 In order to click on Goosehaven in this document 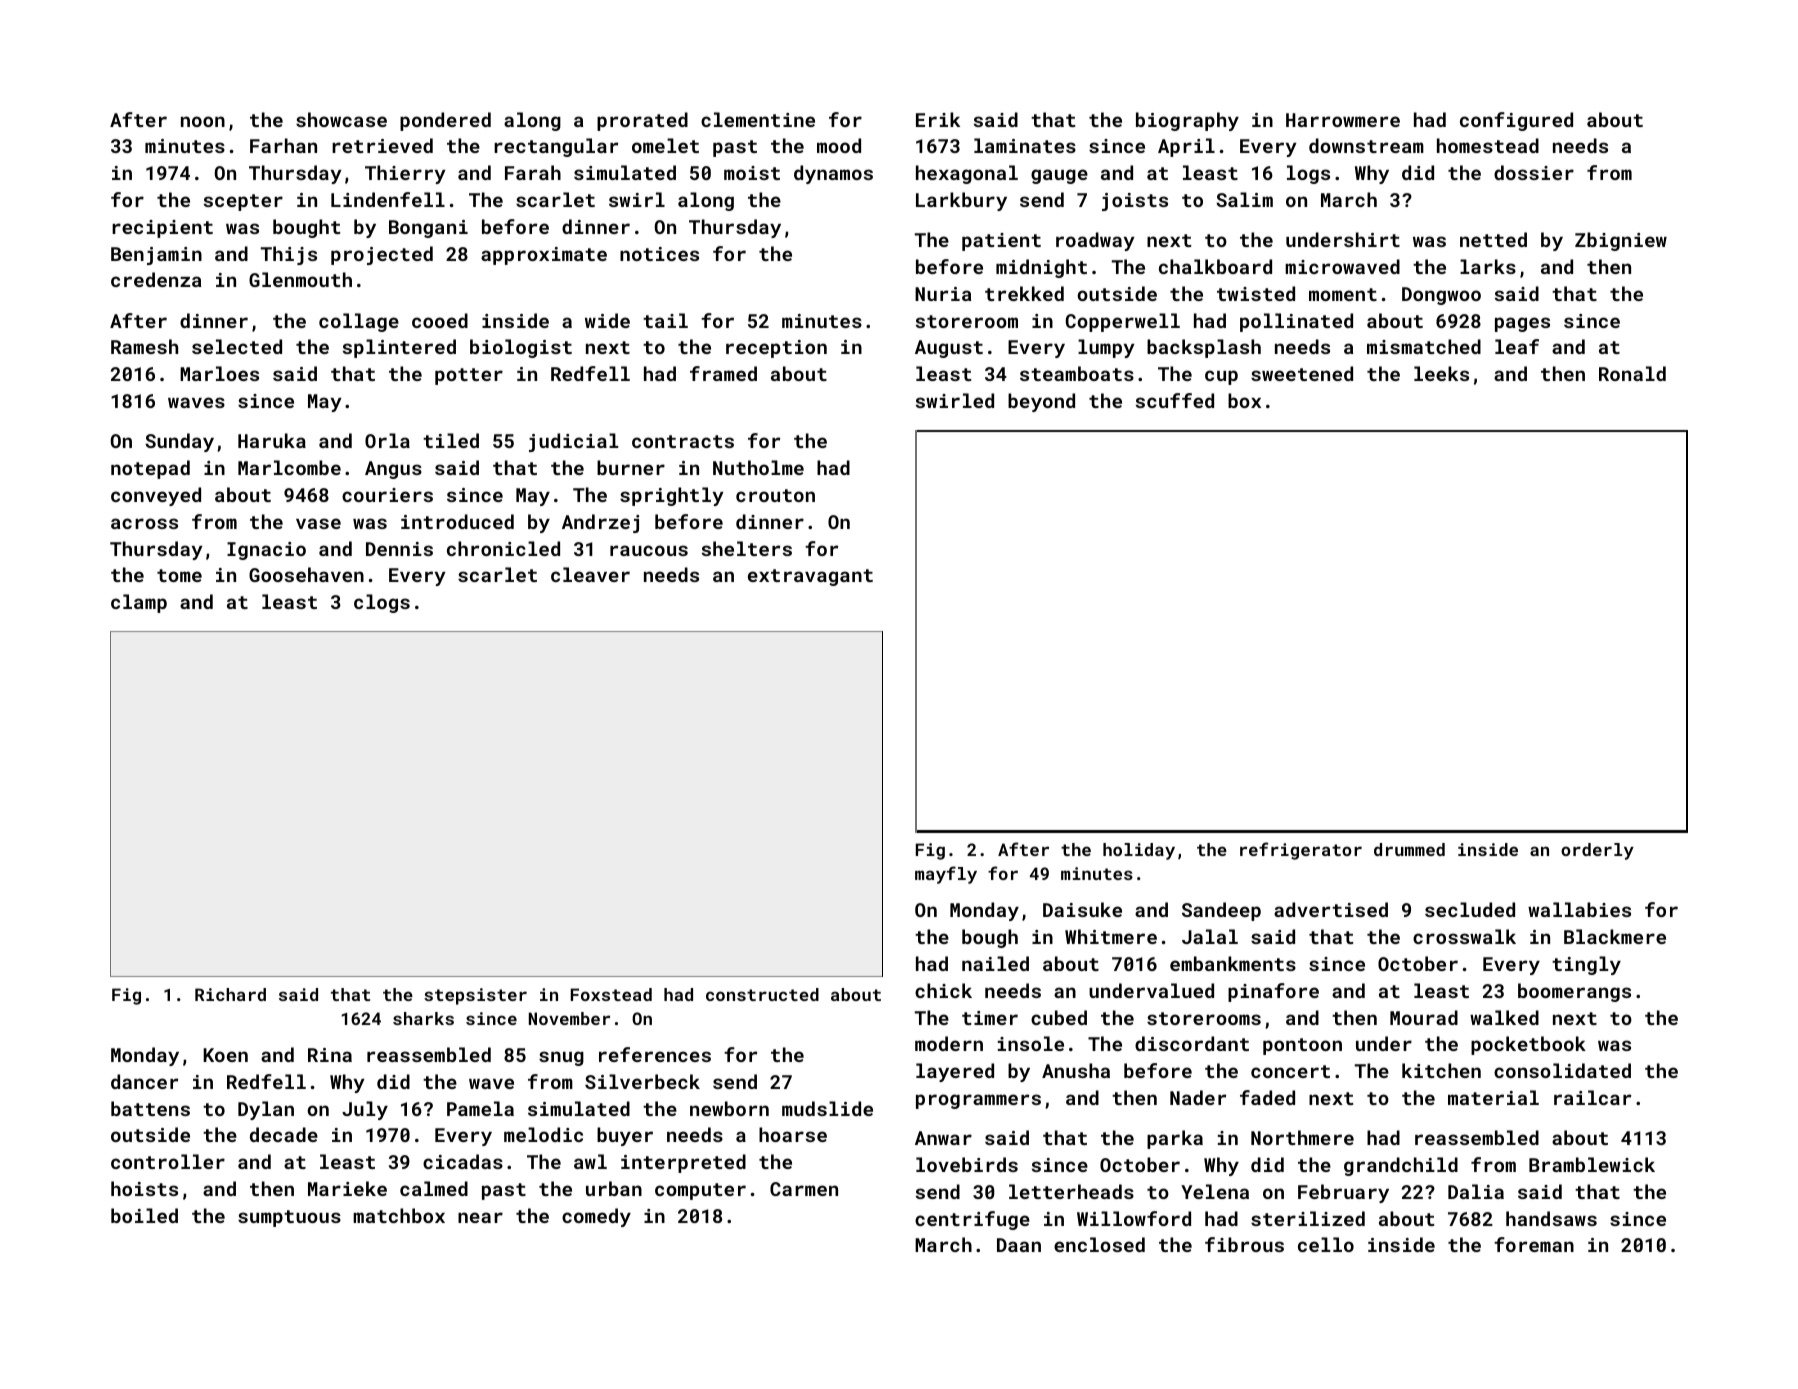, I will do `click(306, 574)`.
